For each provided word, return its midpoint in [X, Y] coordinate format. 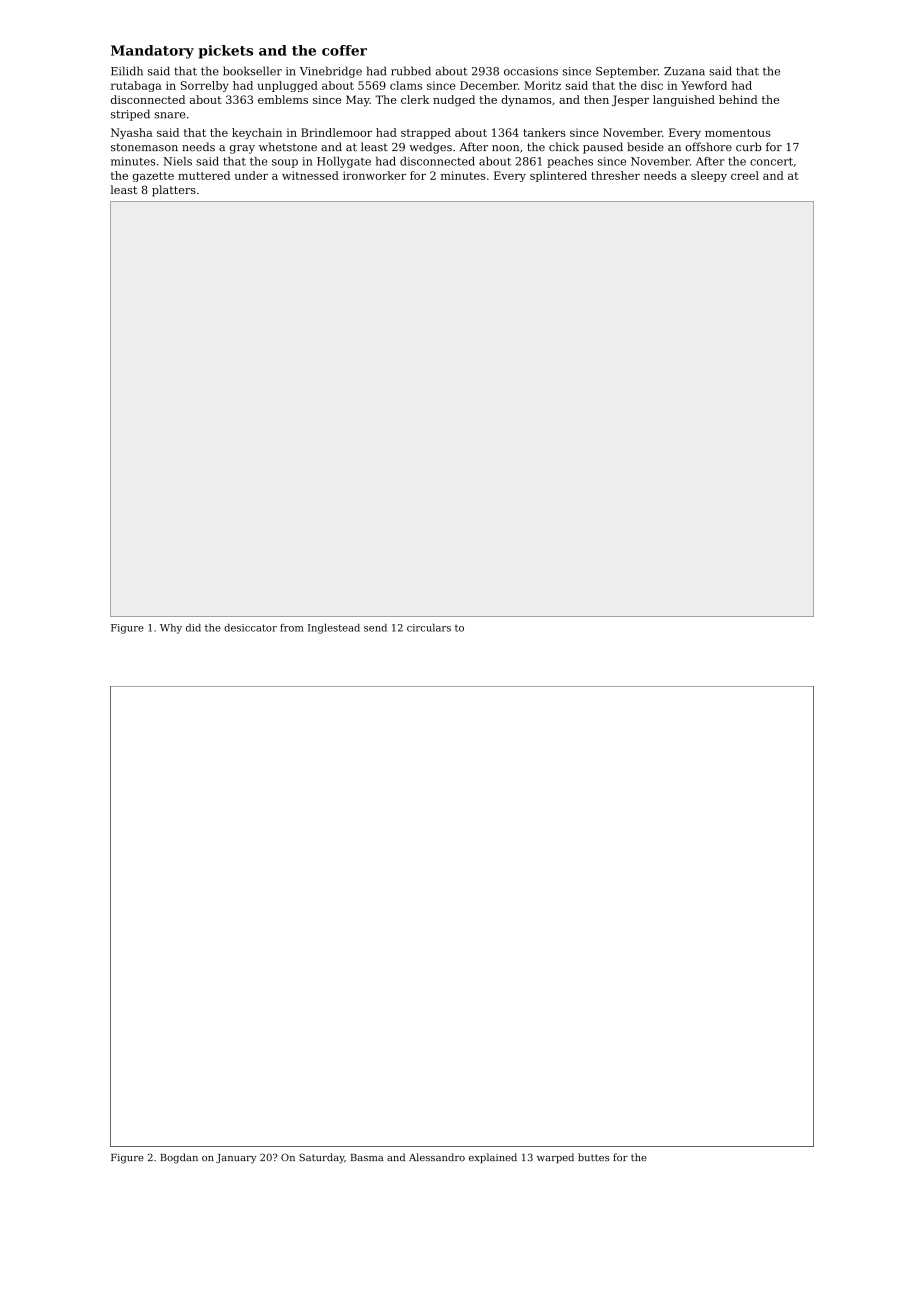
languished [684, 101]
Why [171, 629]
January [236, 1159]
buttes [593, 1157]
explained [493, 1158]
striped [130, 115]
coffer [344, 50]
